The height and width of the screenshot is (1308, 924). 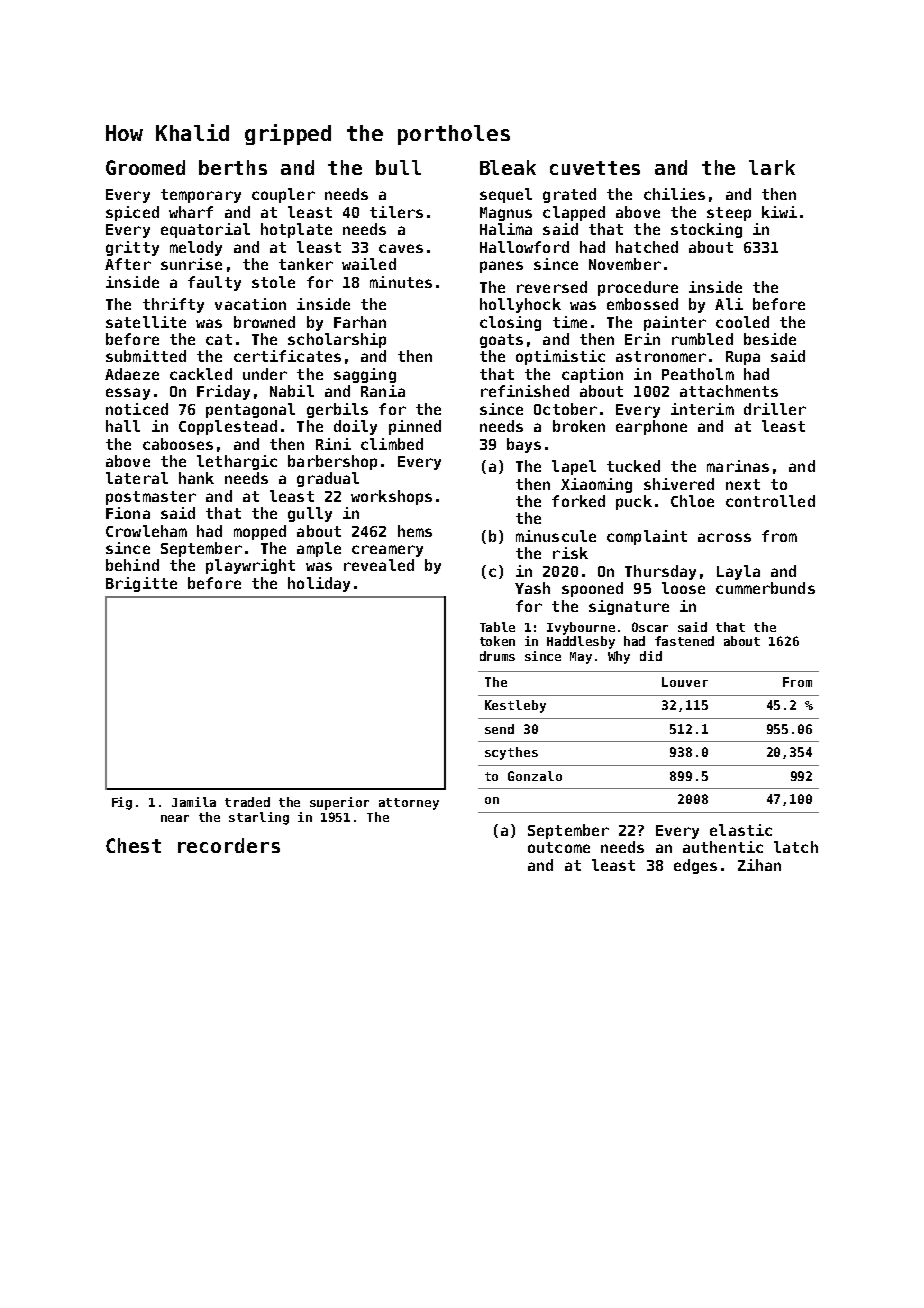 I want to click on outcome, so click(x=559, y=847).
